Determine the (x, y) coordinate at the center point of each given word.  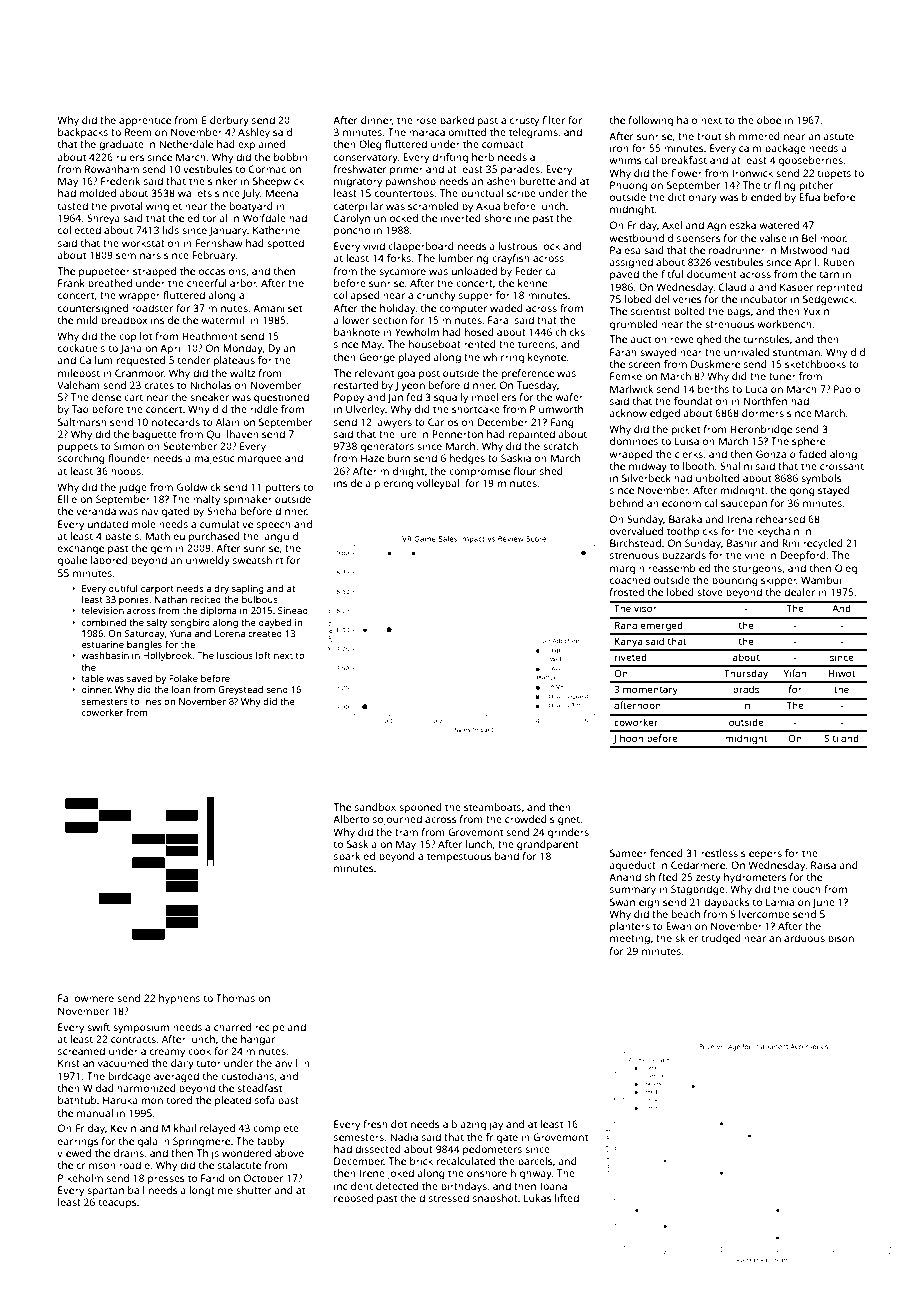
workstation (151, 243)
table (92, 678)
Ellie (67, 499)
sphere (808, 442)
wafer (569, 397)
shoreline (506, 218)
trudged (721, 939)
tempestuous (459, 858)
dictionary (692, 198)
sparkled (354, 857)
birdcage (130, 1077)
